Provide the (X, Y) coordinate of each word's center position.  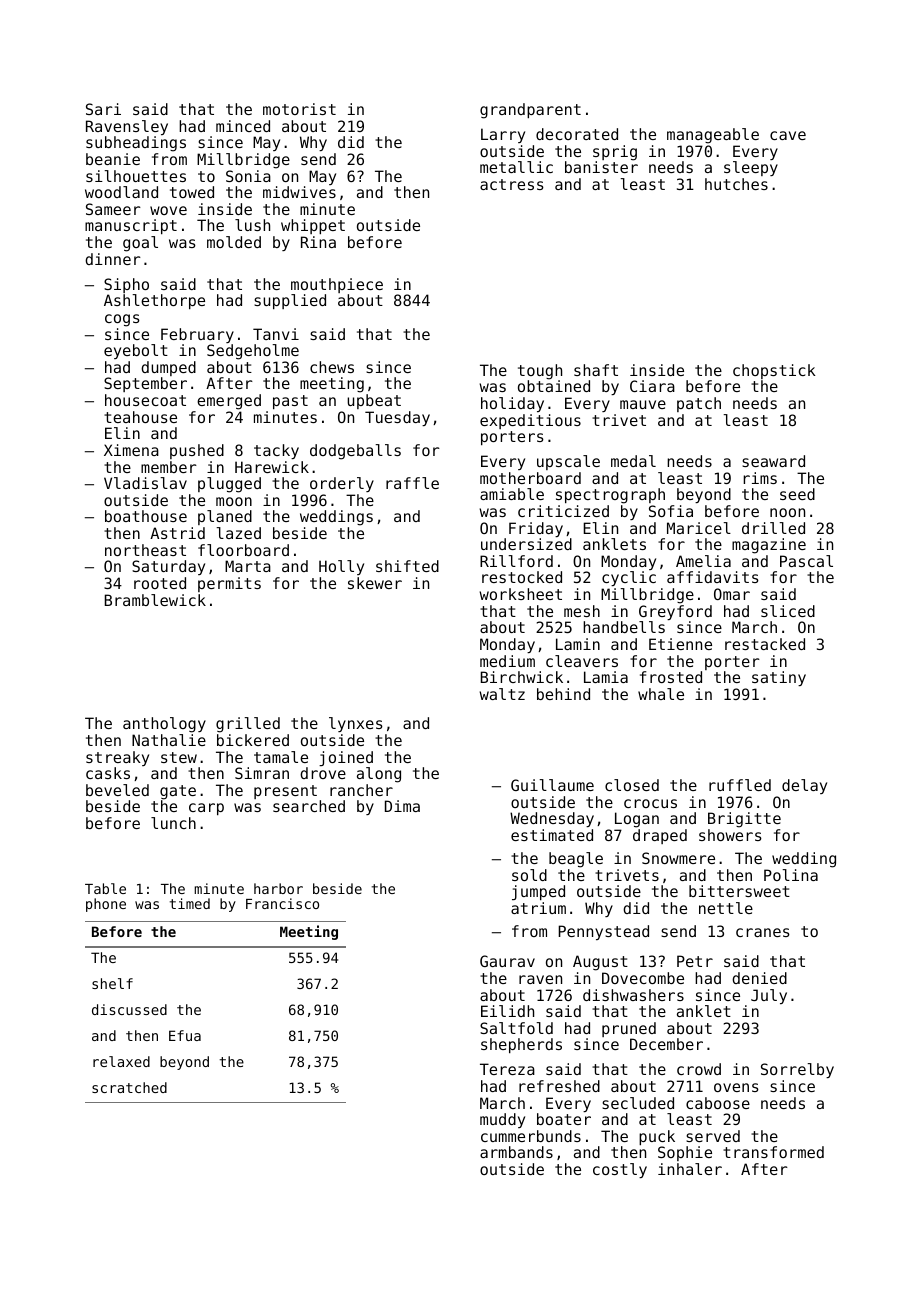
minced (243, 126)
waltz (502, 694)
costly (620, 1170)
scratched (129, 1087)
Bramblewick (155, 600)
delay (804, 786)
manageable (713, 136)
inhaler (690, 1169)
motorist (299, 109)
